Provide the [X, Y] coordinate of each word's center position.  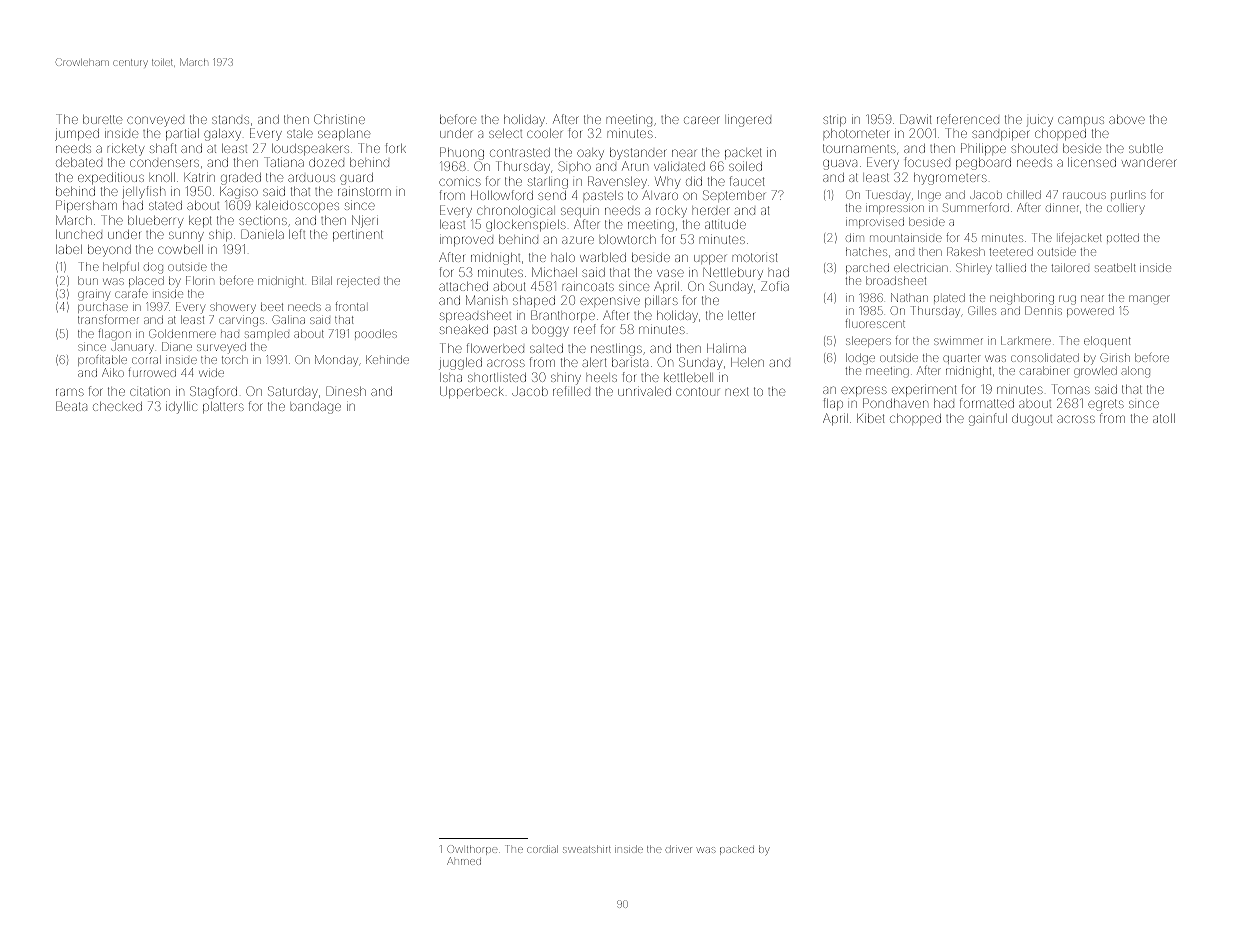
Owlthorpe [472, 850]
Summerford [976, 207]
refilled [571, 391]
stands [230, 119]
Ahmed [464, 861]
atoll [1164, 418]
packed [737, 850]
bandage [316, 408]
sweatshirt [587, 849]
